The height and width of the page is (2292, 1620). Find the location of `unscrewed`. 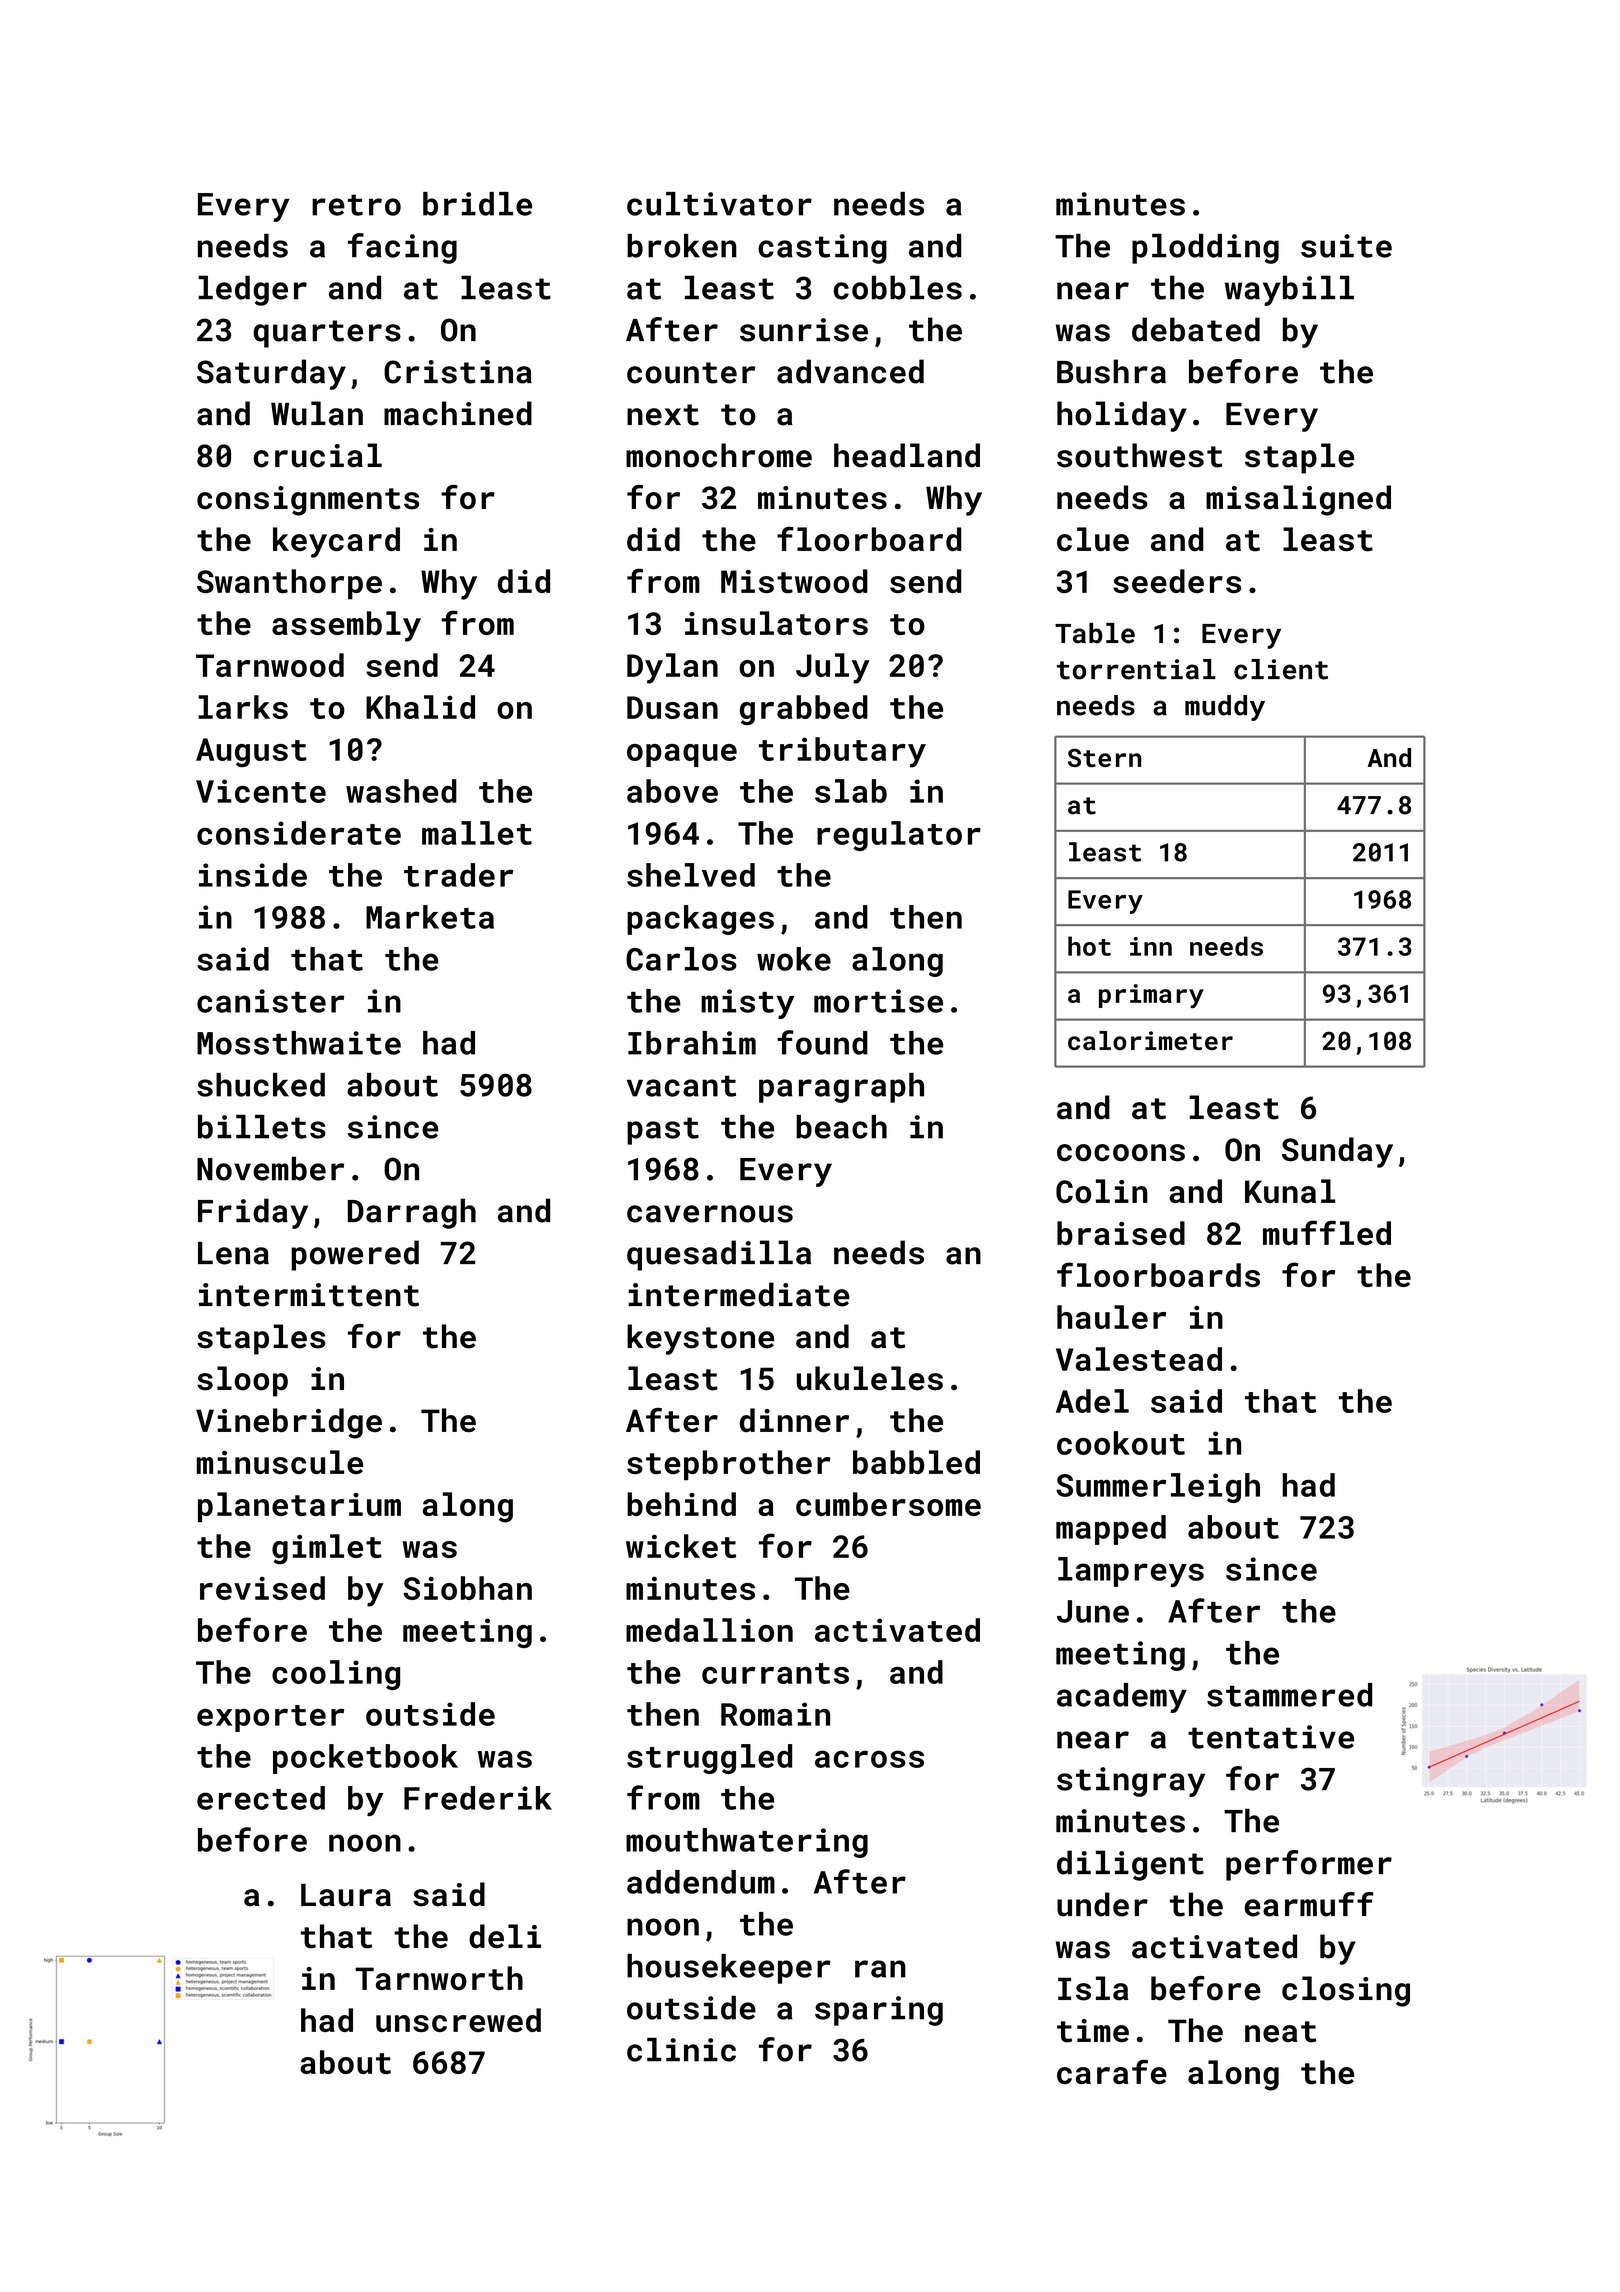

unscrewed is located at coordinates (458, 2020).
